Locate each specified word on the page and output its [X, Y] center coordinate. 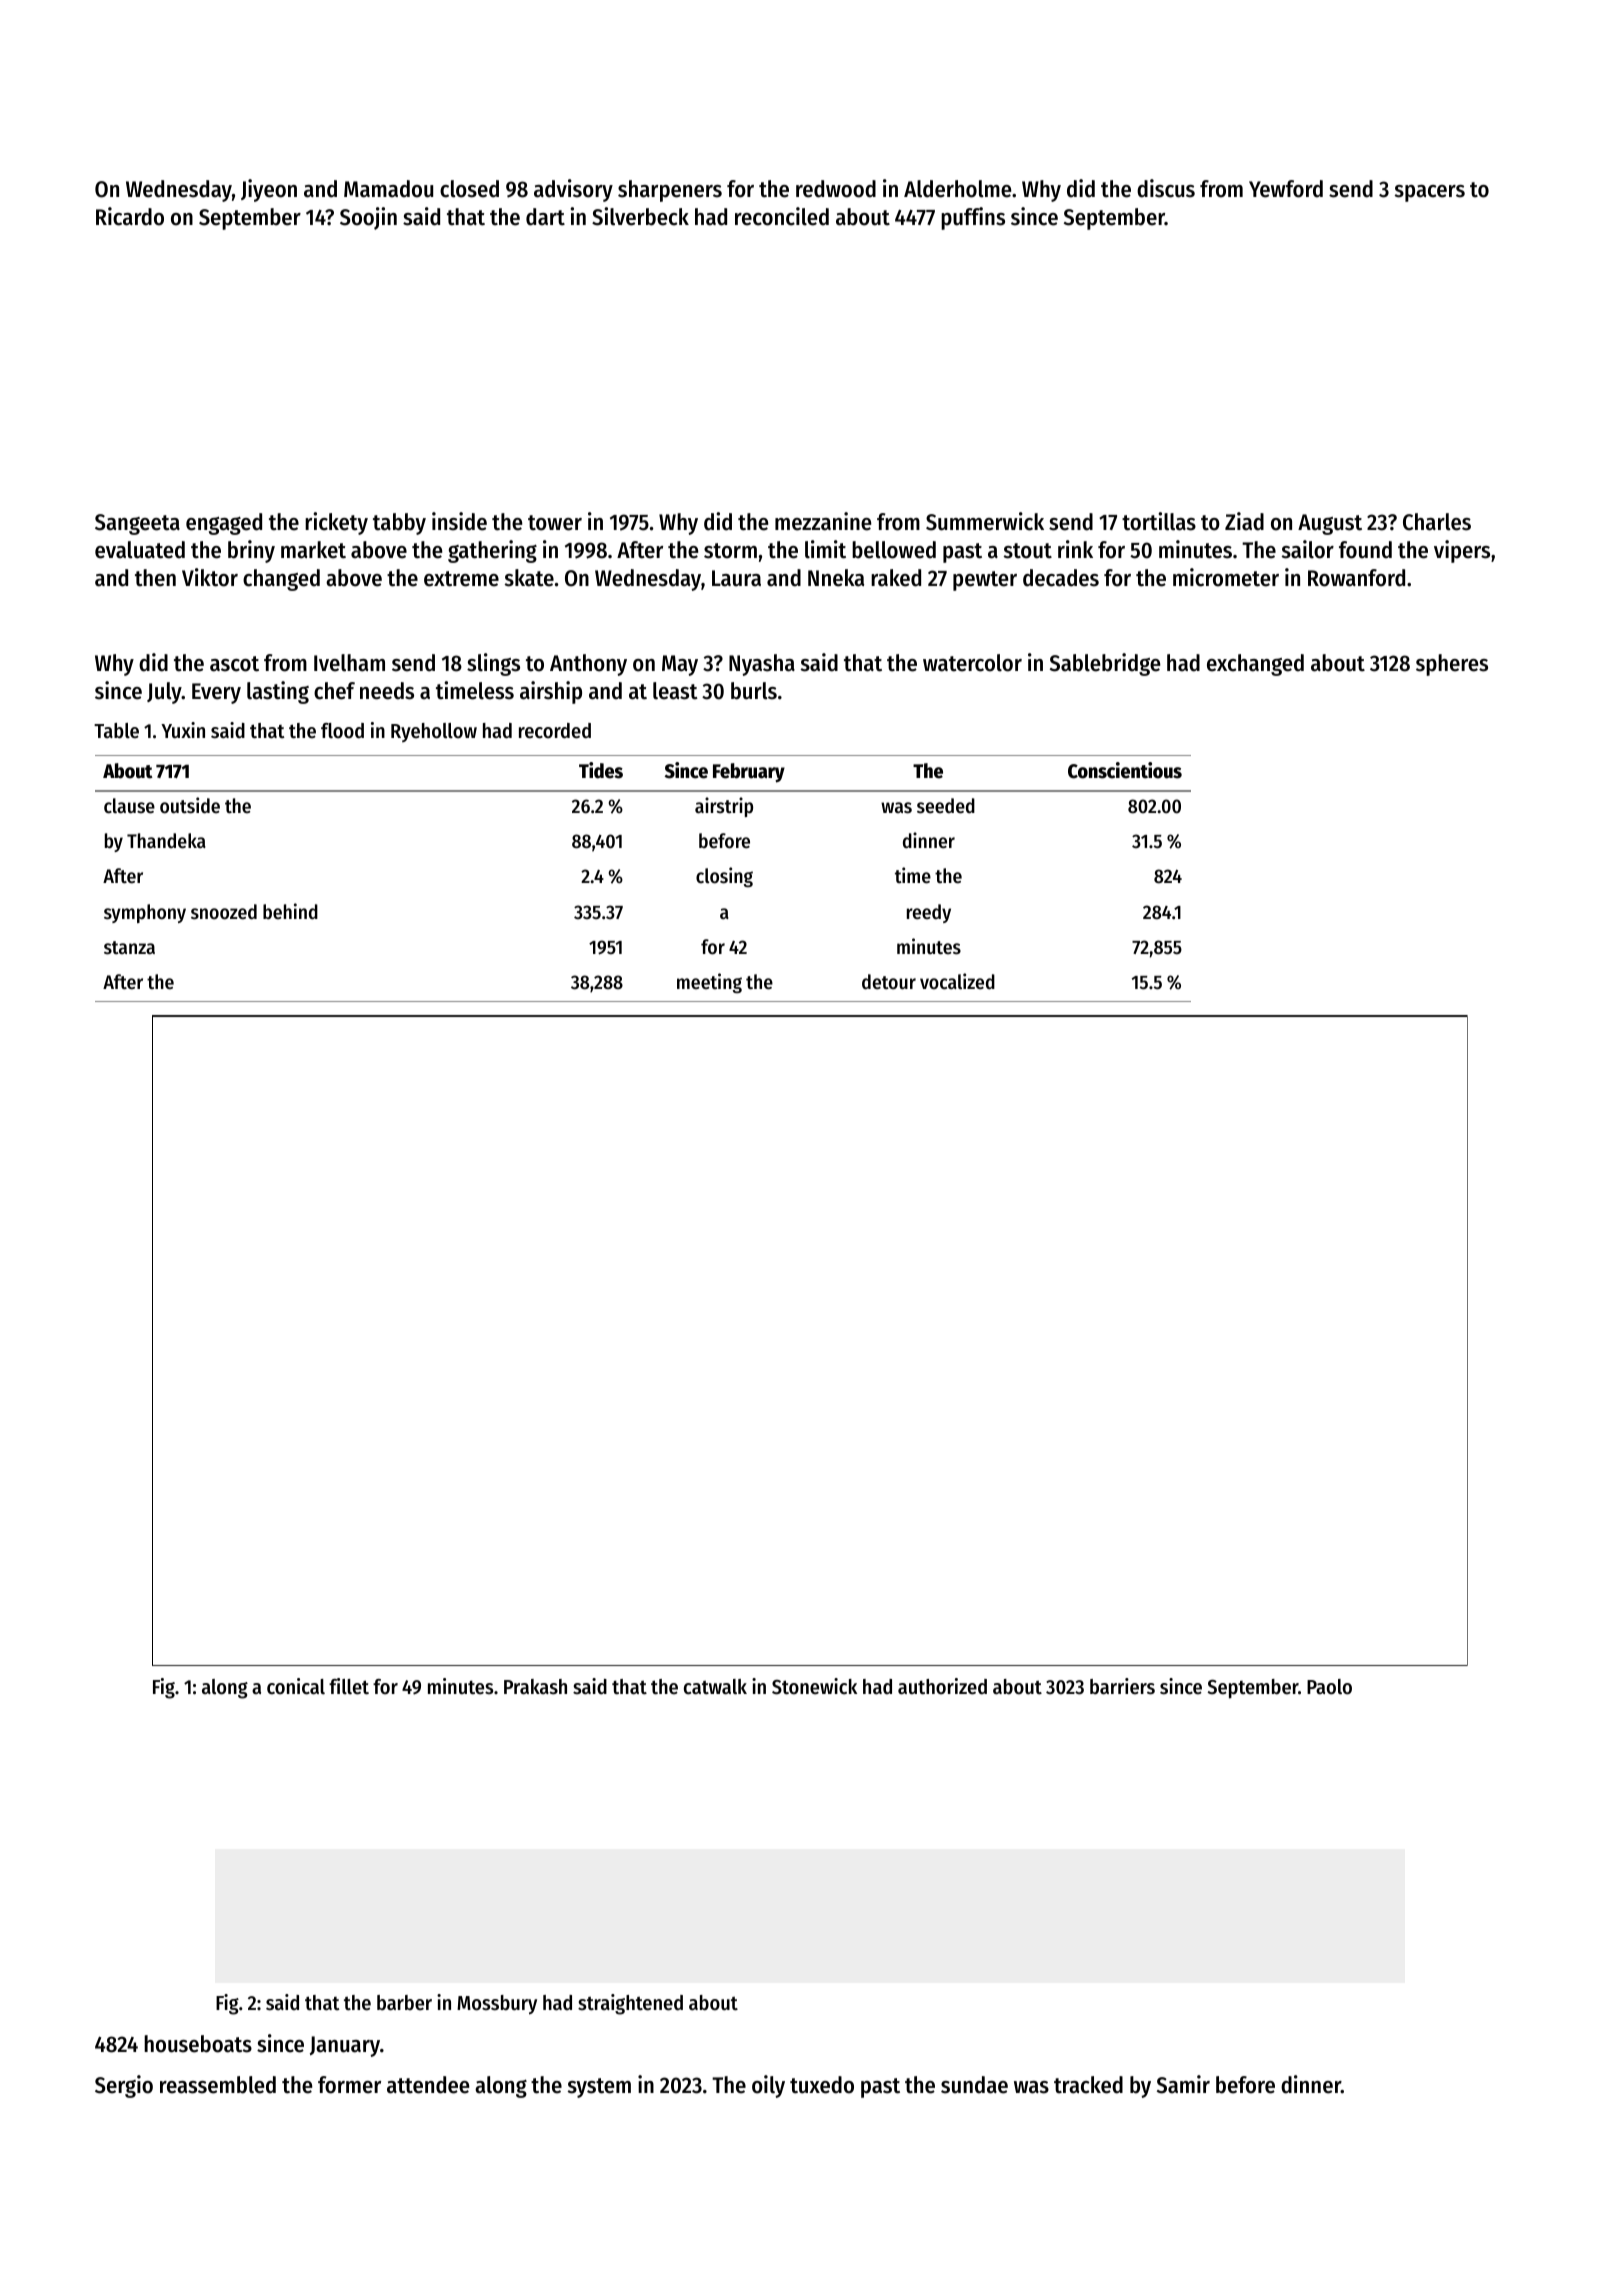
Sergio [124, 2086]
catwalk [715, 1687]
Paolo [1329, 1687]
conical [296, 1686]
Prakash [535, 1687]
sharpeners [670, 191]
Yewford [1286, 189]
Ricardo [130, 216]
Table [116, 731]
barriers [1122, 1686]
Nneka [836, 578]
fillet [349, 1686]
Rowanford [1356, 578]
